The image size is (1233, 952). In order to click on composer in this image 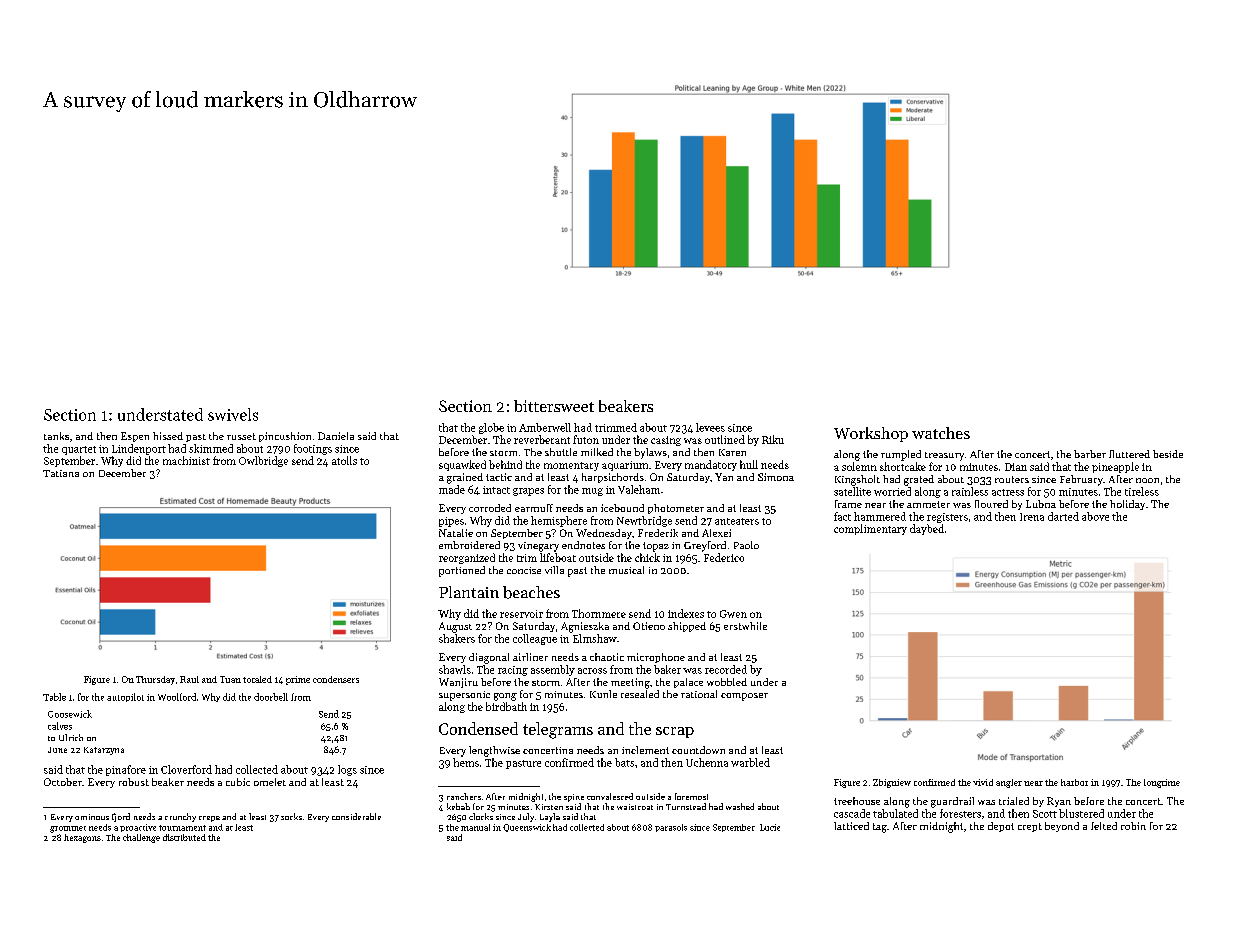, I will do `click(744, 697)`.
